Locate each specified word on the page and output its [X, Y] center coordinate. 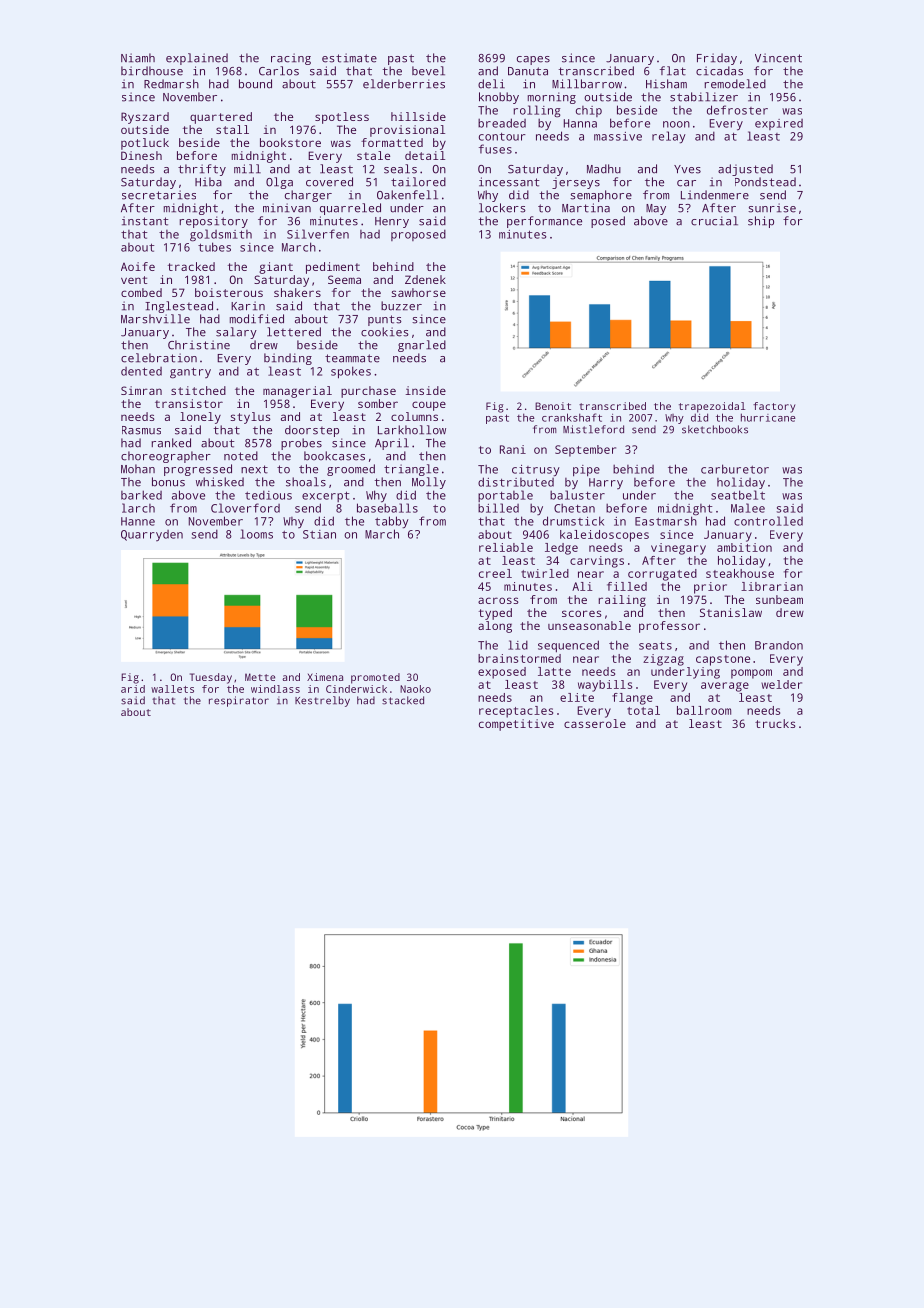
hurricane [768, 417]
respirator [239, 701]
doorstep [312, 431]
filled [627, 586]
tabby [392, 522]
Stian [319, 534]
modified [257, 319]
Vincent [778, 58]
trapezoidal [712, 407]
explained [197, 59]
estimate [349, 58]
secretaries [159, 195]
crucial [714, 221]
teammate [352, 358]
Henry [392, 222]
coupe [429, 406]
